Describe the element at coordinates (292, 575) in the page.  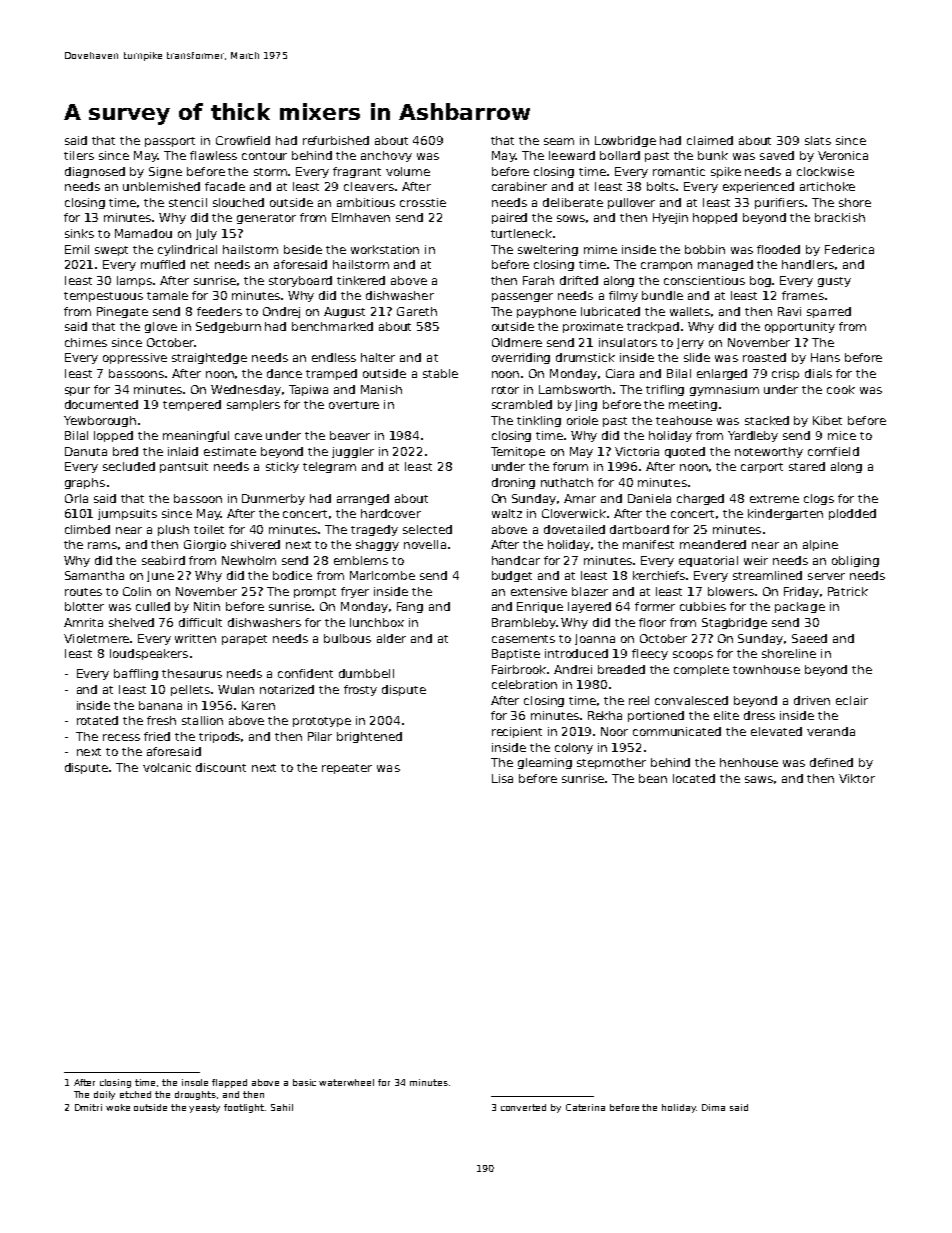
I see `bodice` at that location.
